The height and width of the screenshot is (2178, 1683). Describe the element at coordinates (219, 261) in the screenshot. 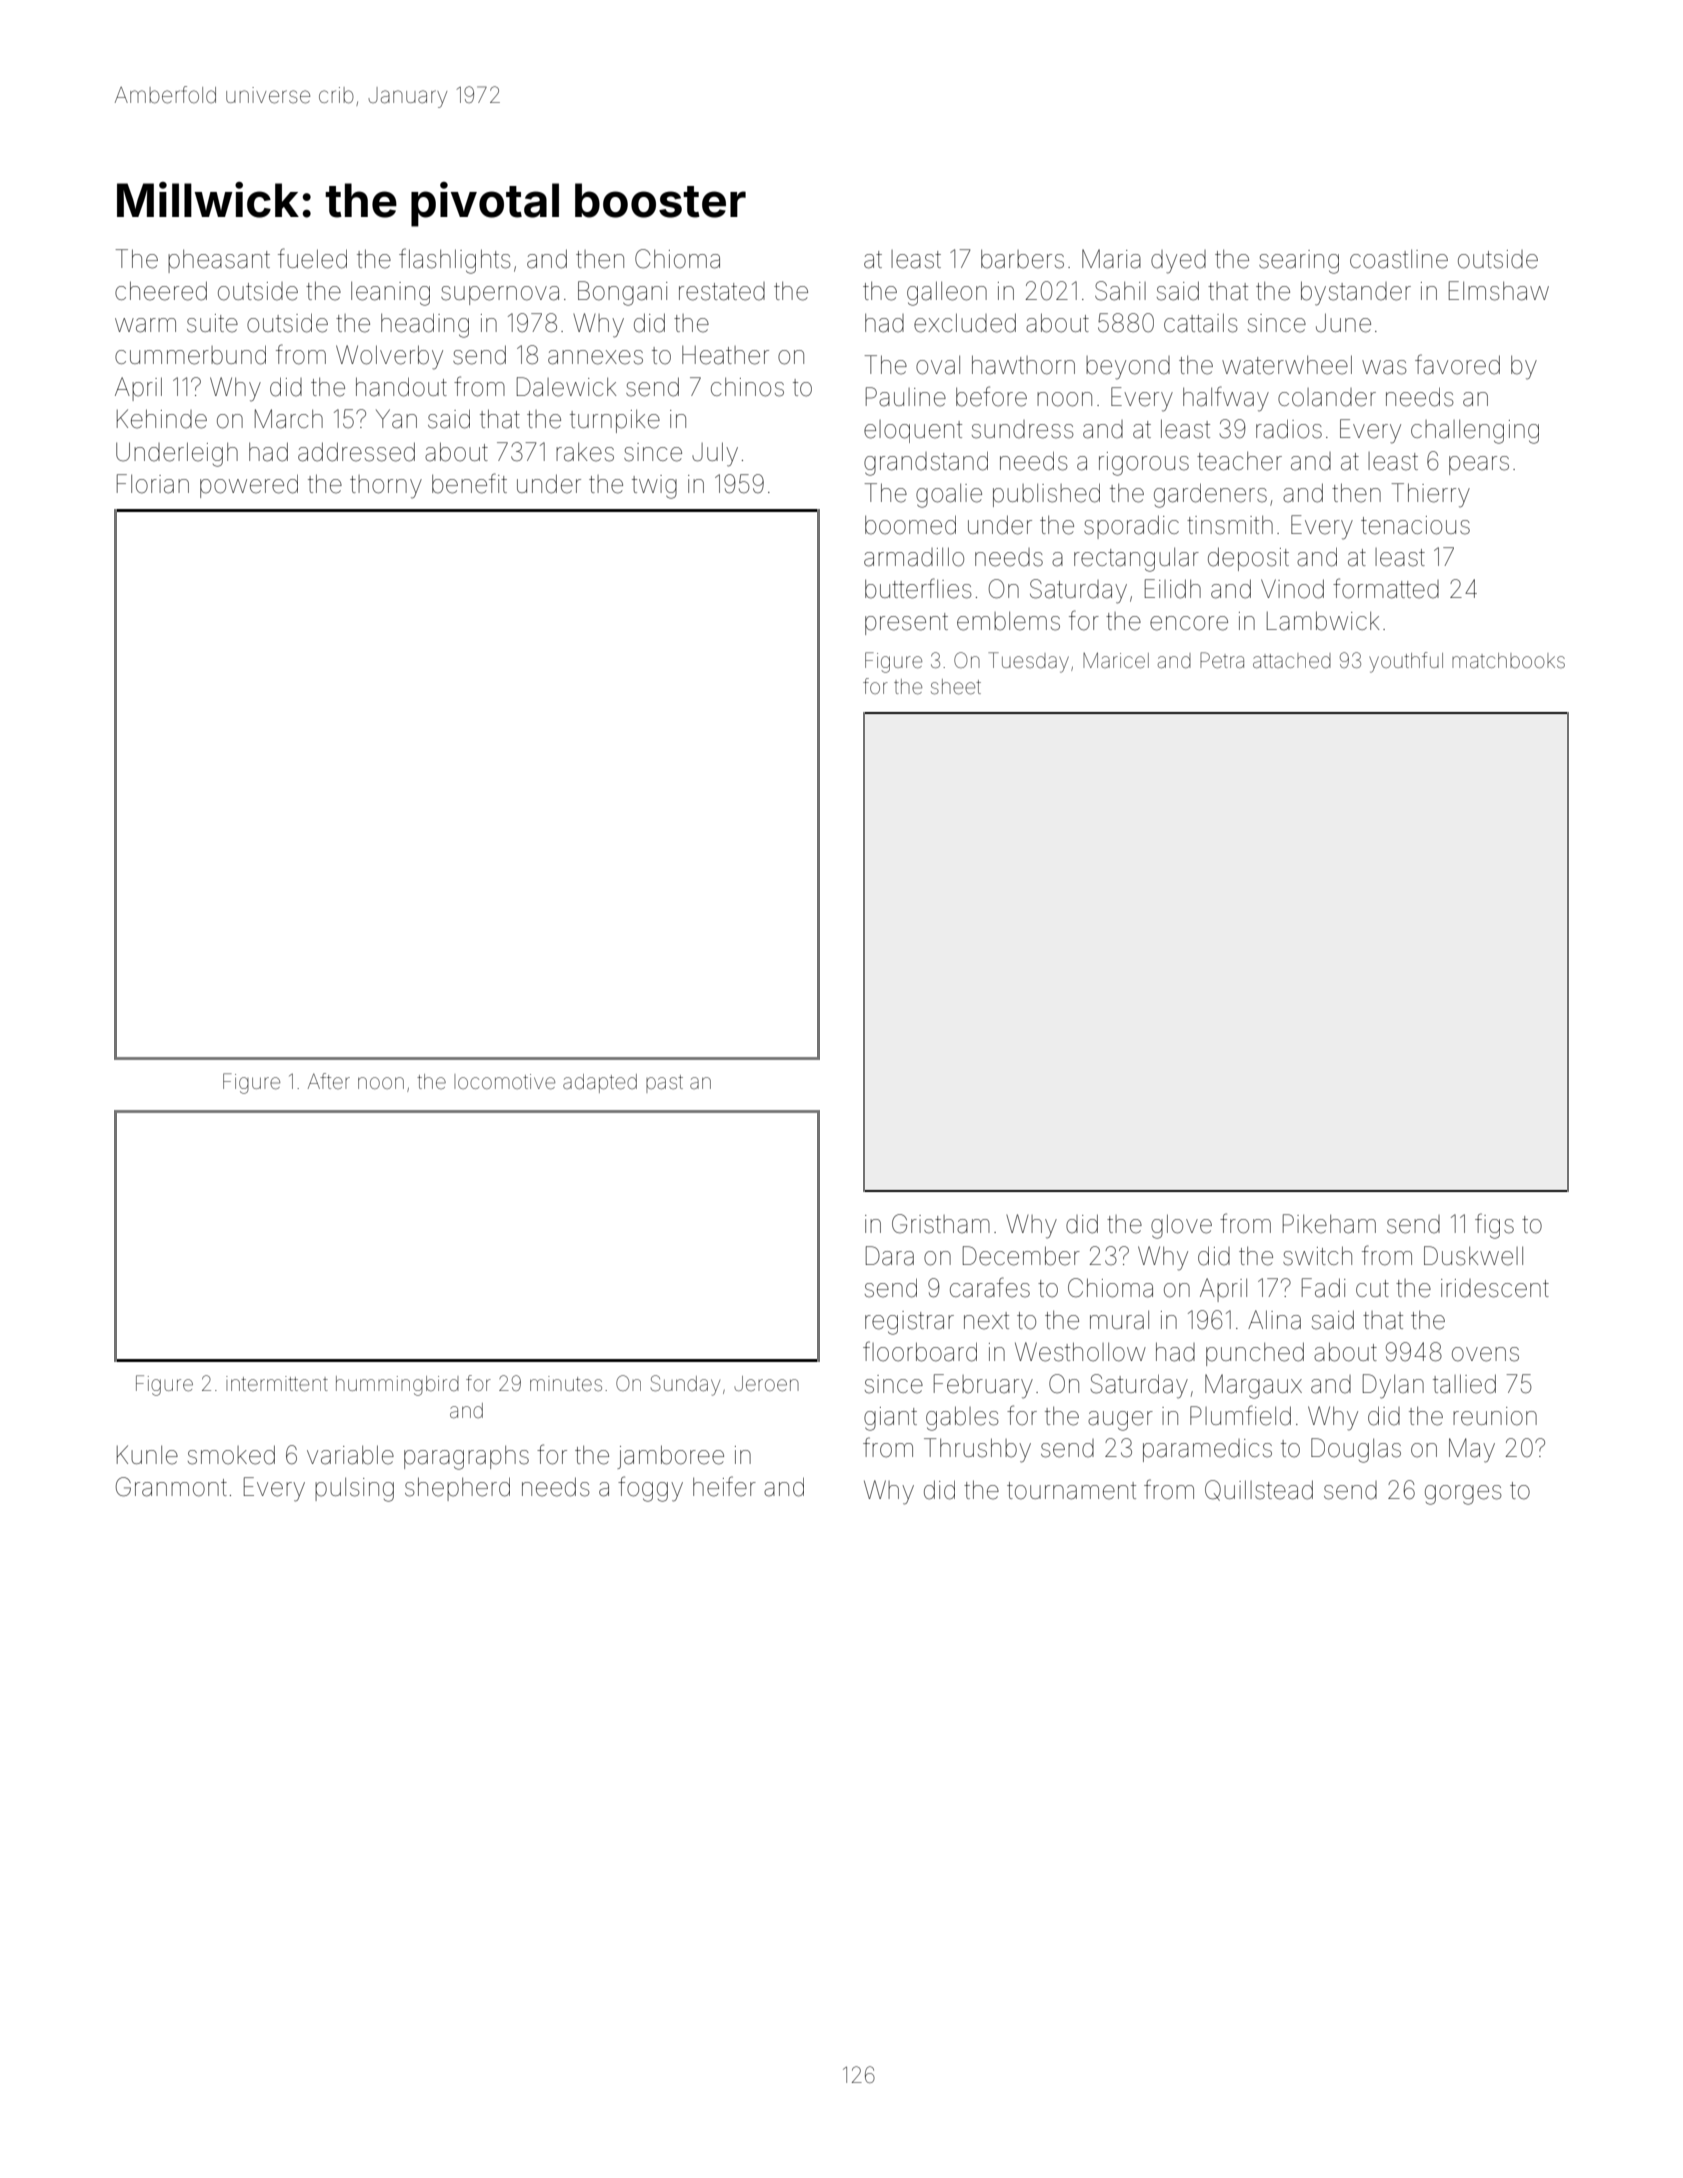

I see `pheasant` at that location.
